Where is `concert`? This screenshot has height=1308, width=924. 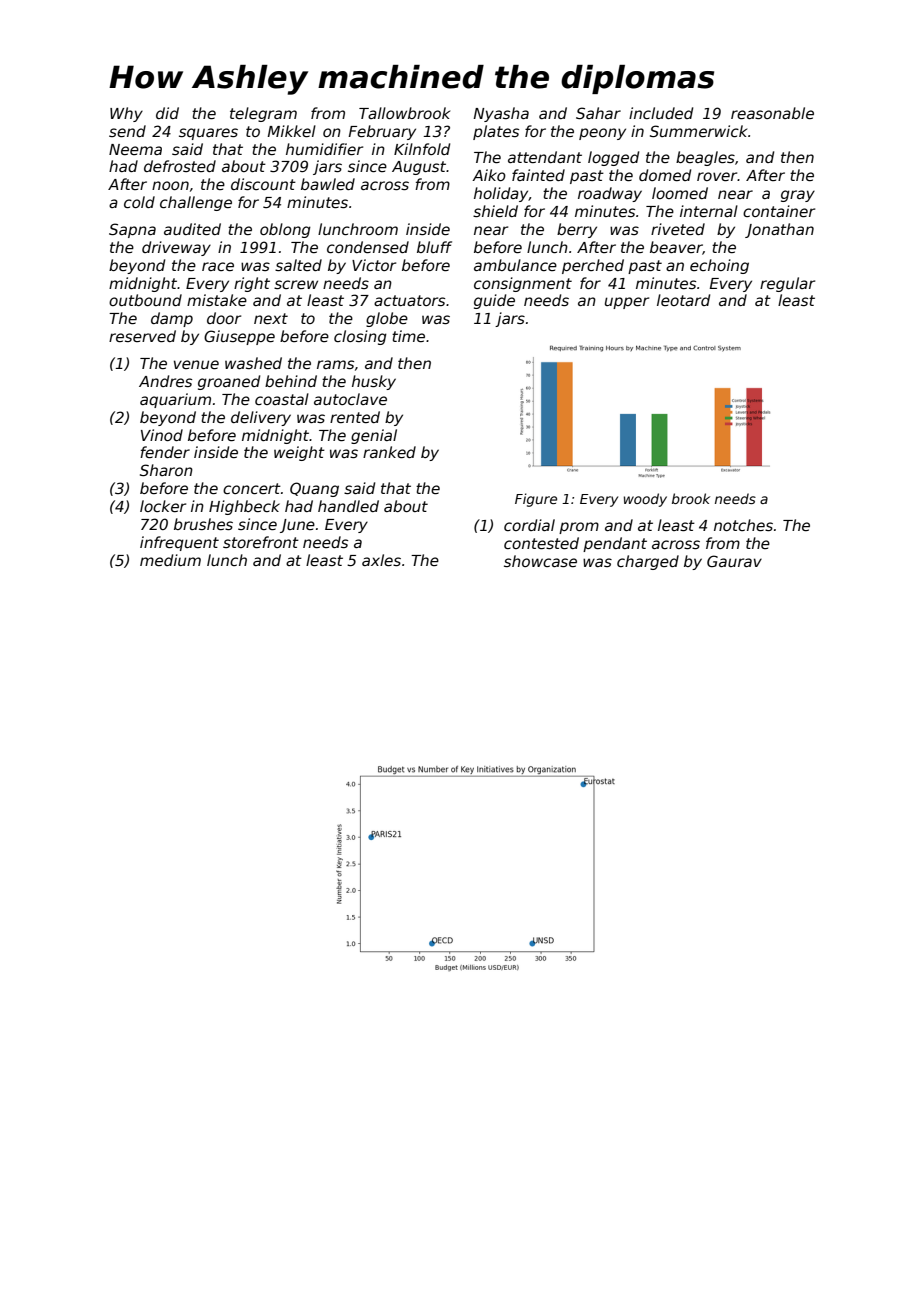
concert is located at coordinates (252, 488).
